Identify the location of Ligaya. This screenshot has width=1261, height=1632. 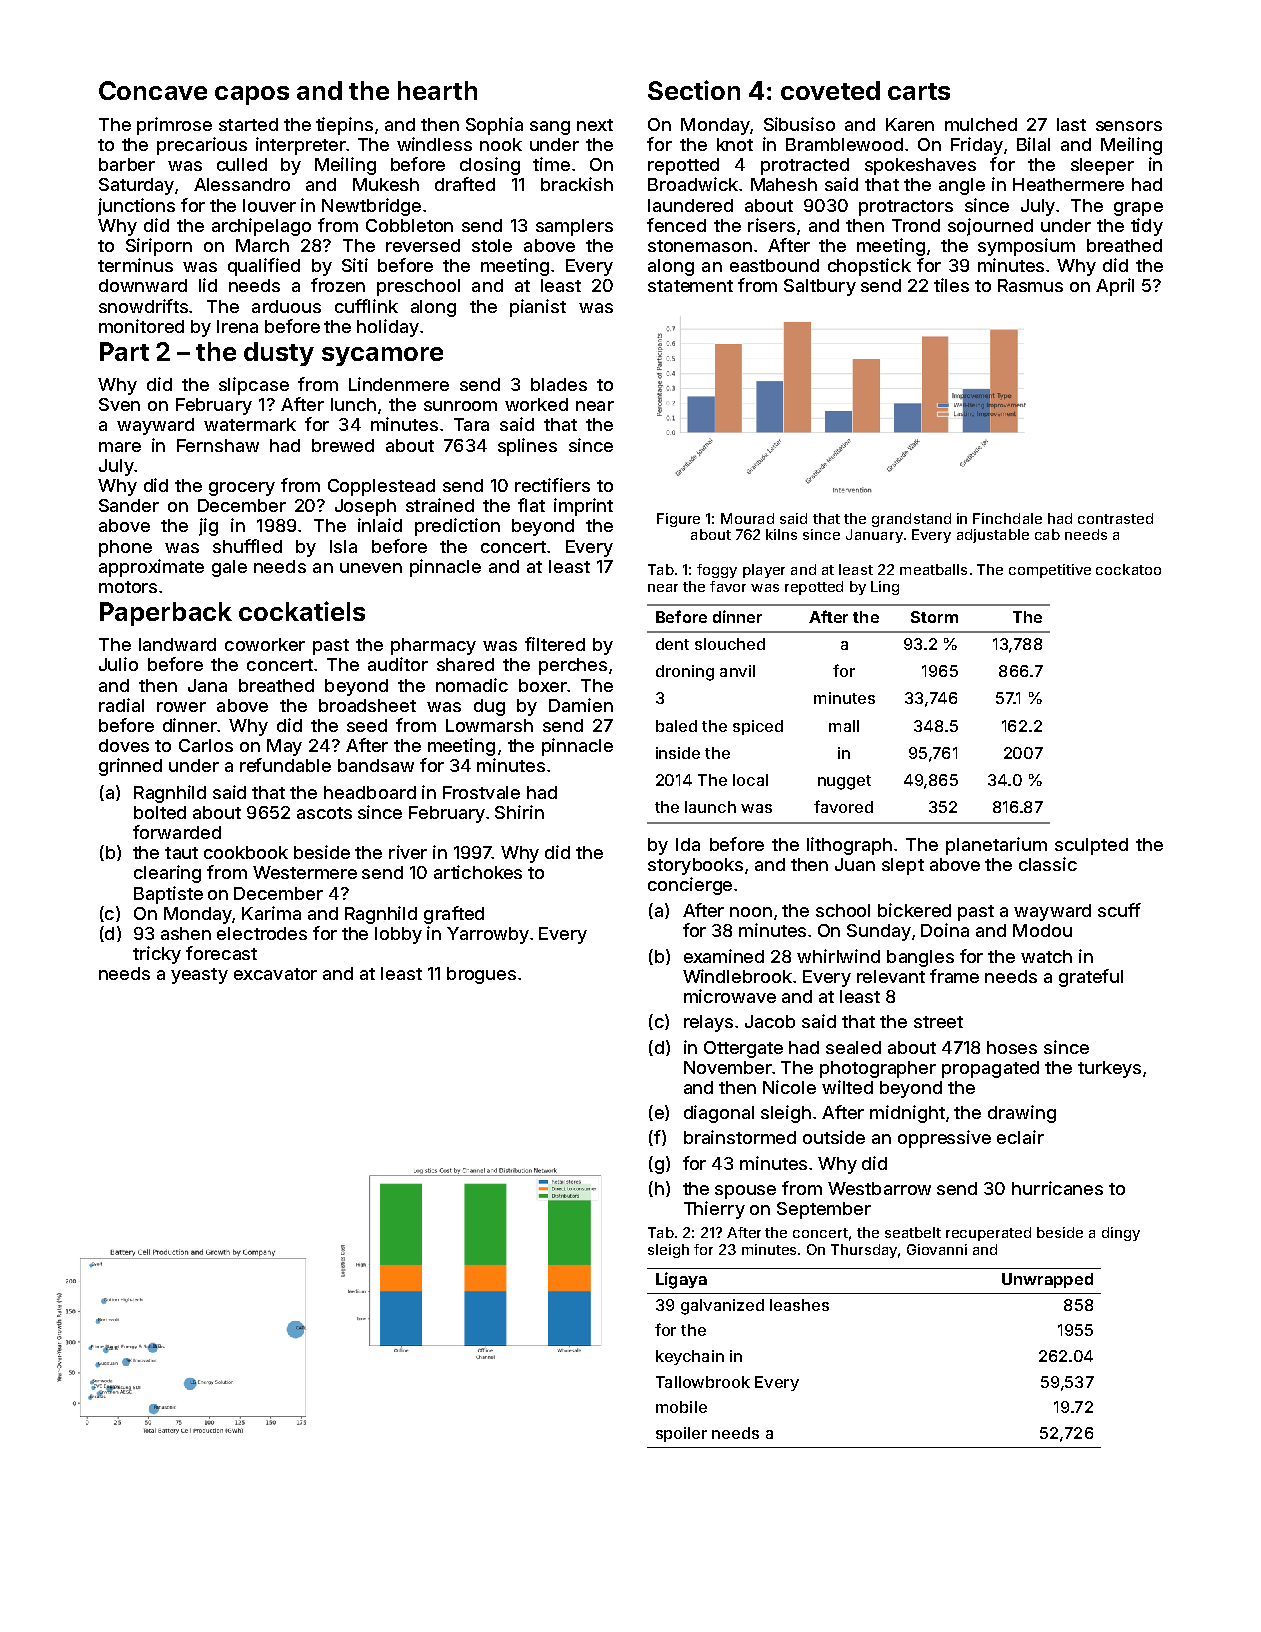
(681, 1280).
